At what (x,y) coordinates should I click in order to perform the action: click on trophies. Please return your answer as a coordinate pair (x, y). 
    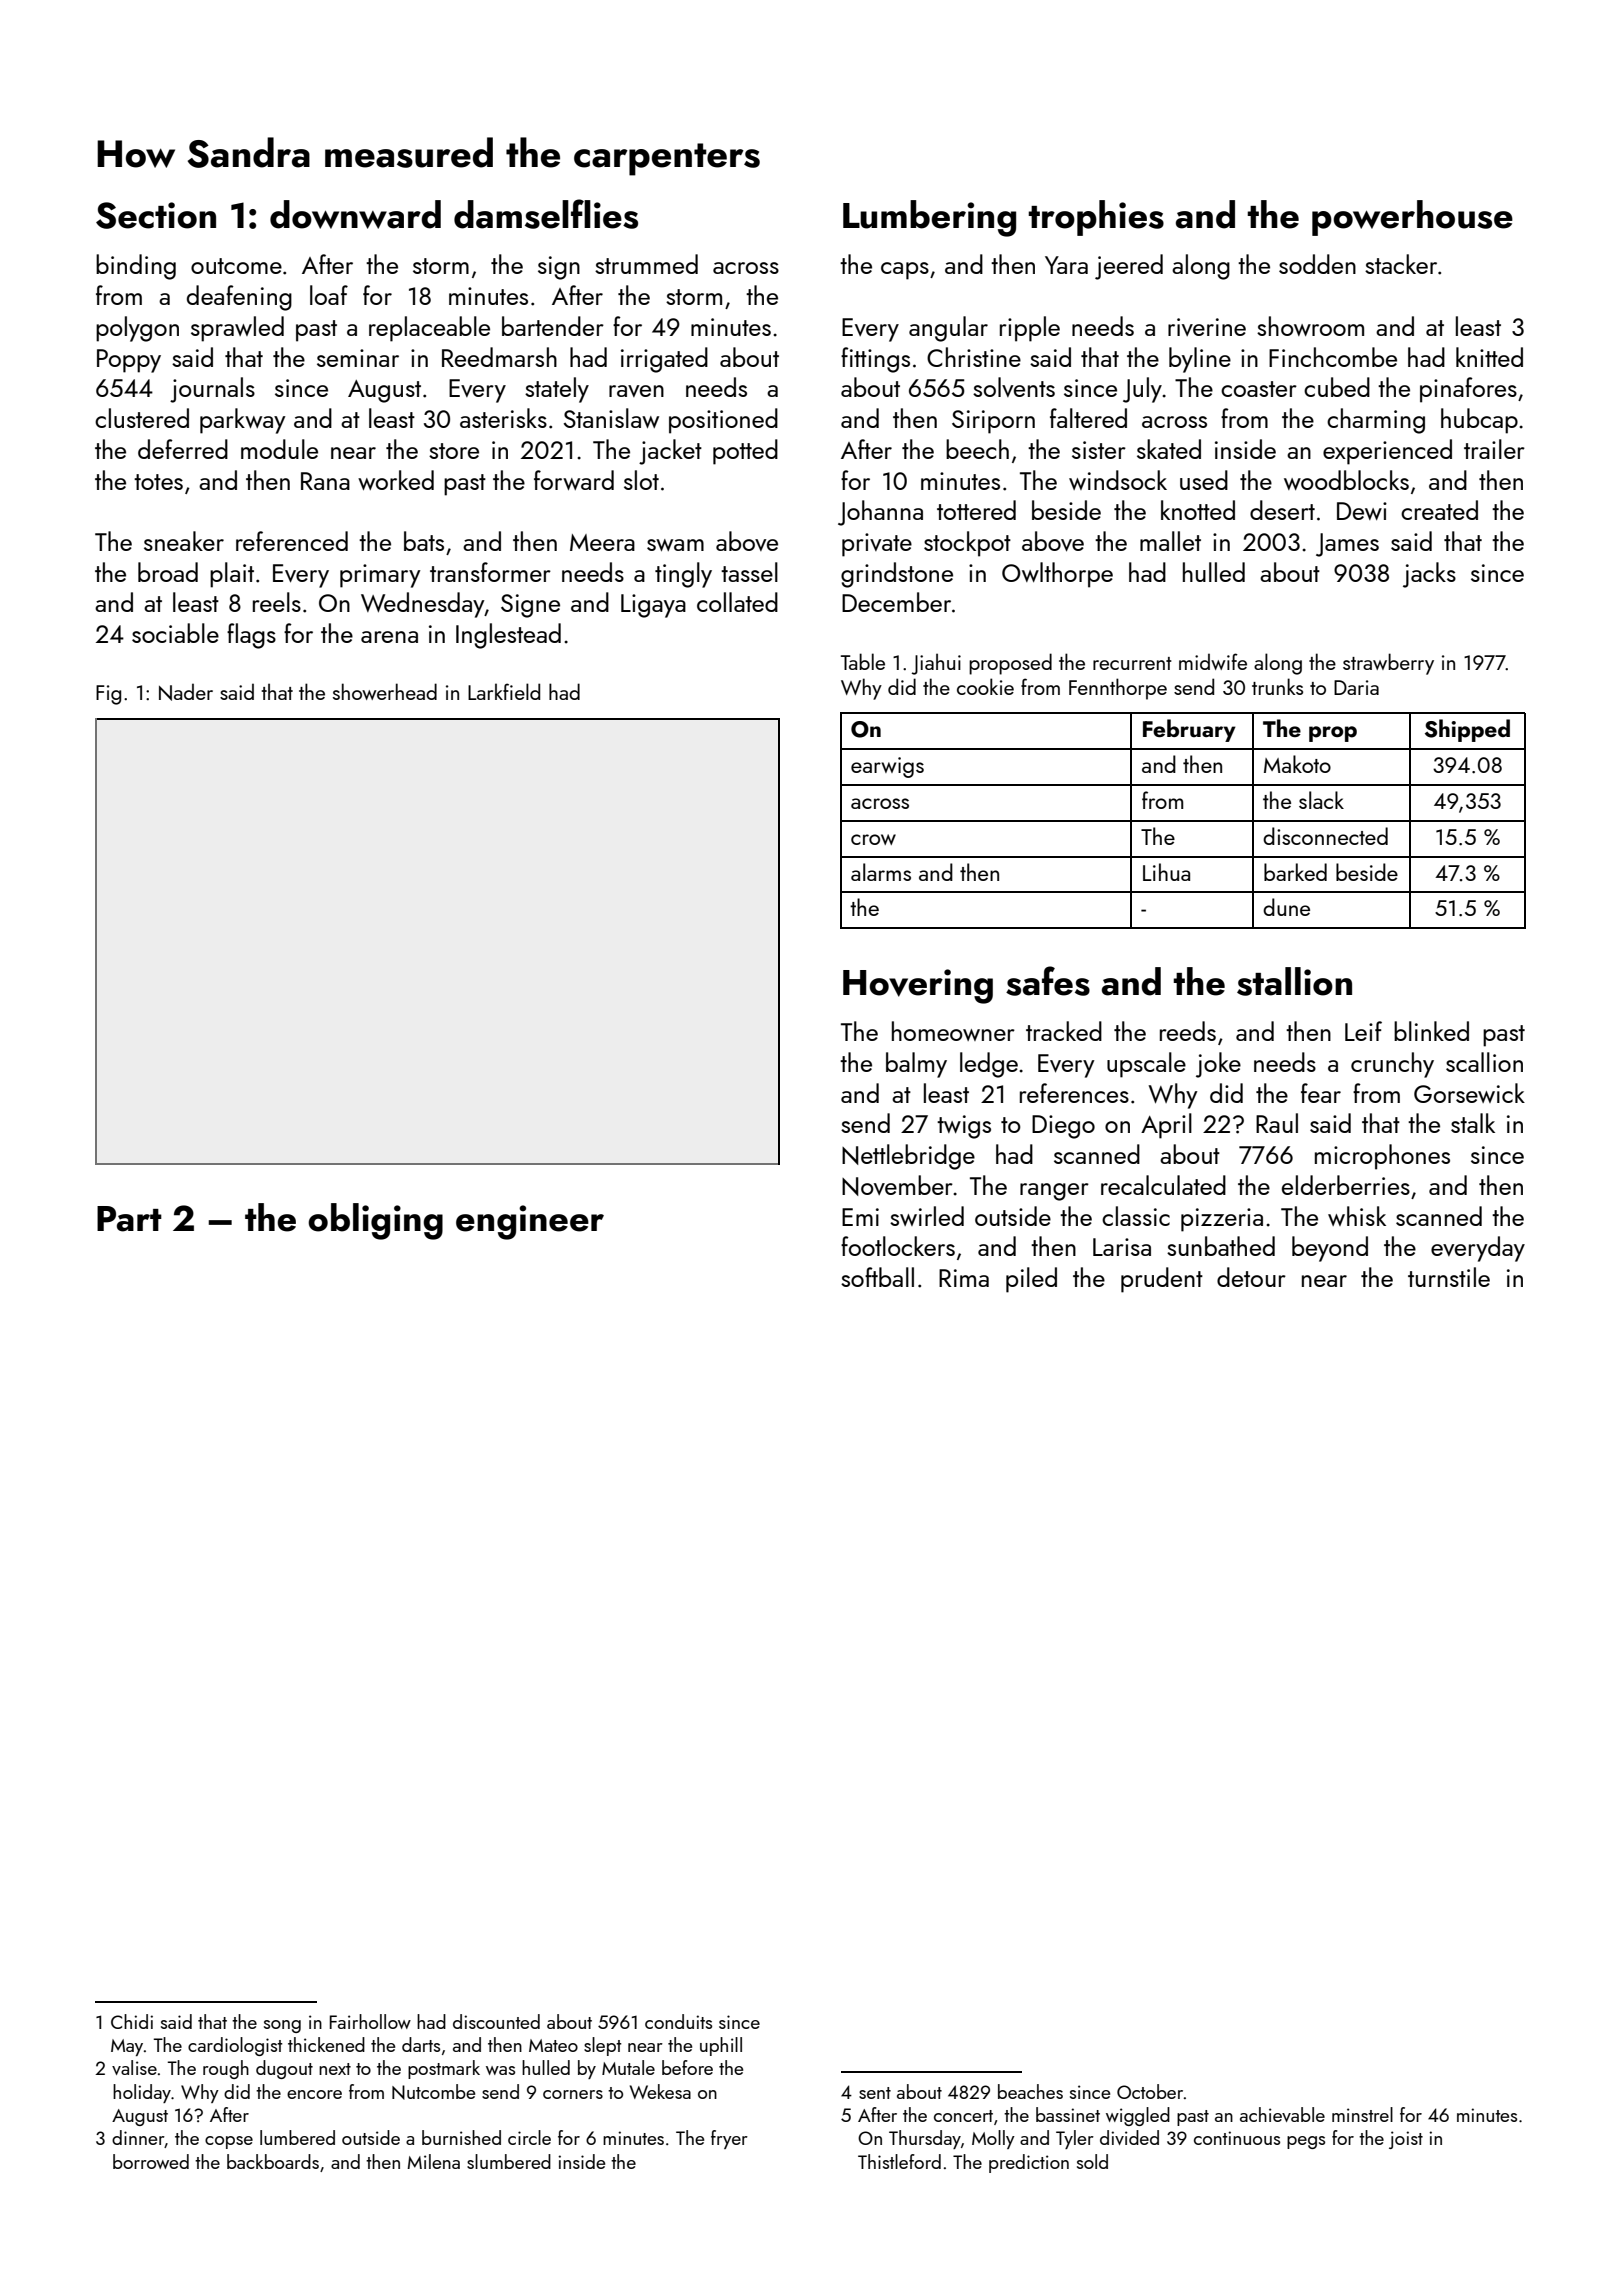
    Looking at the image, I should click on (1096, 218).
